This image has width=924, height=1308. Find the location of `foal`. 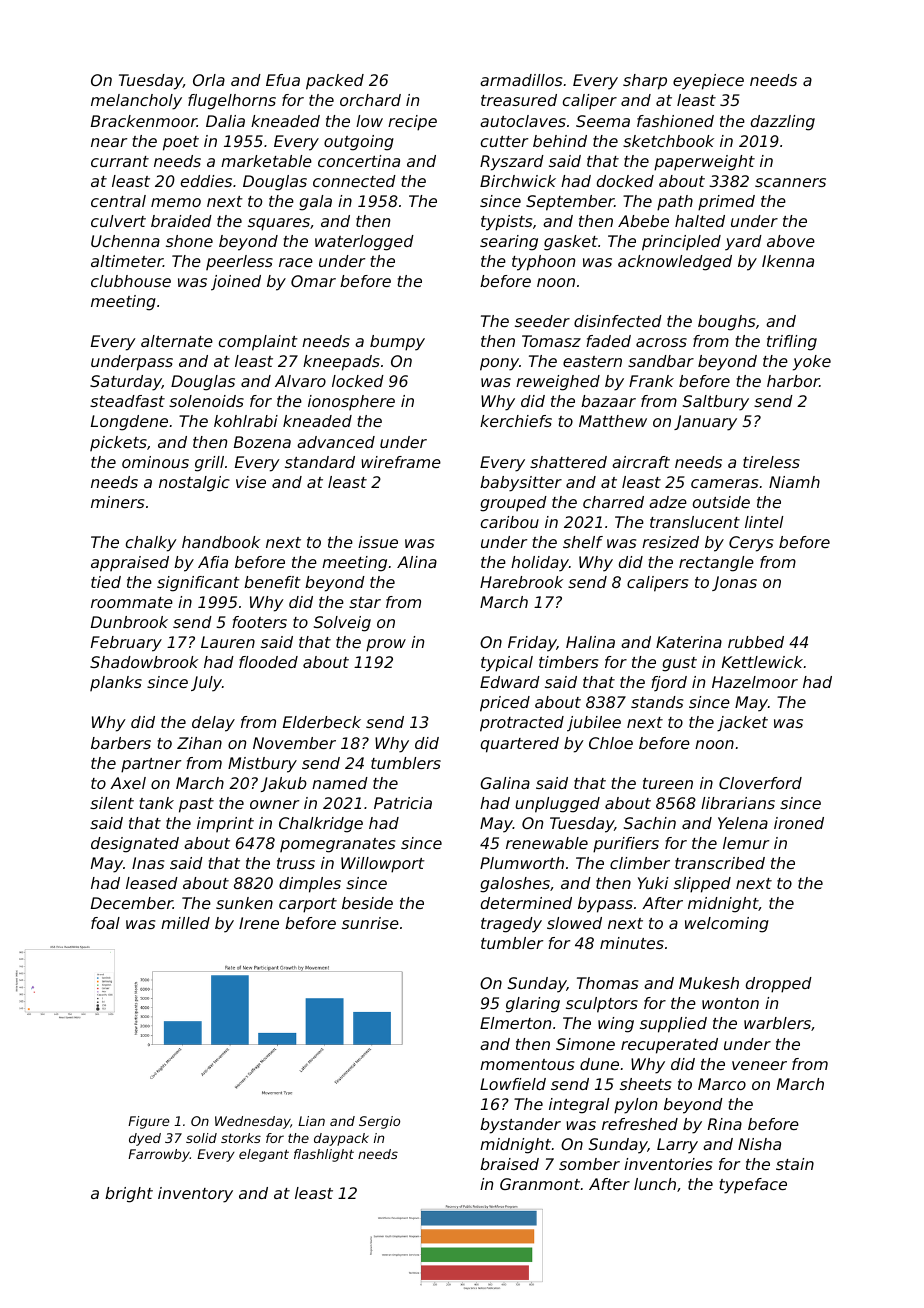

foal is located at coordinates (105, 923).
